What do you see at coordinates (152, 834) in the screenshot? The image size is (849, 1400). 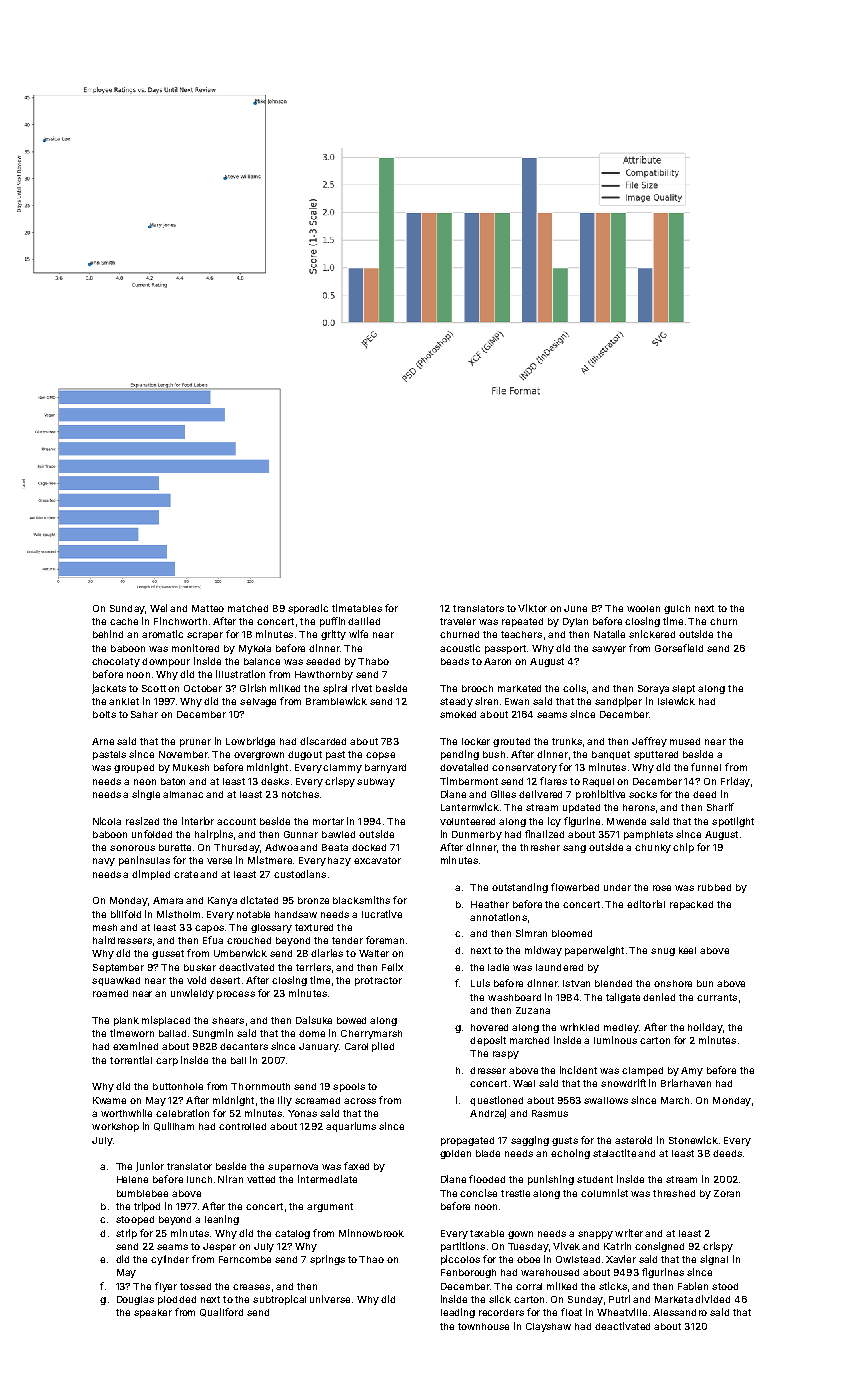 I see `unfolded` at bounding box center [152, 834].
